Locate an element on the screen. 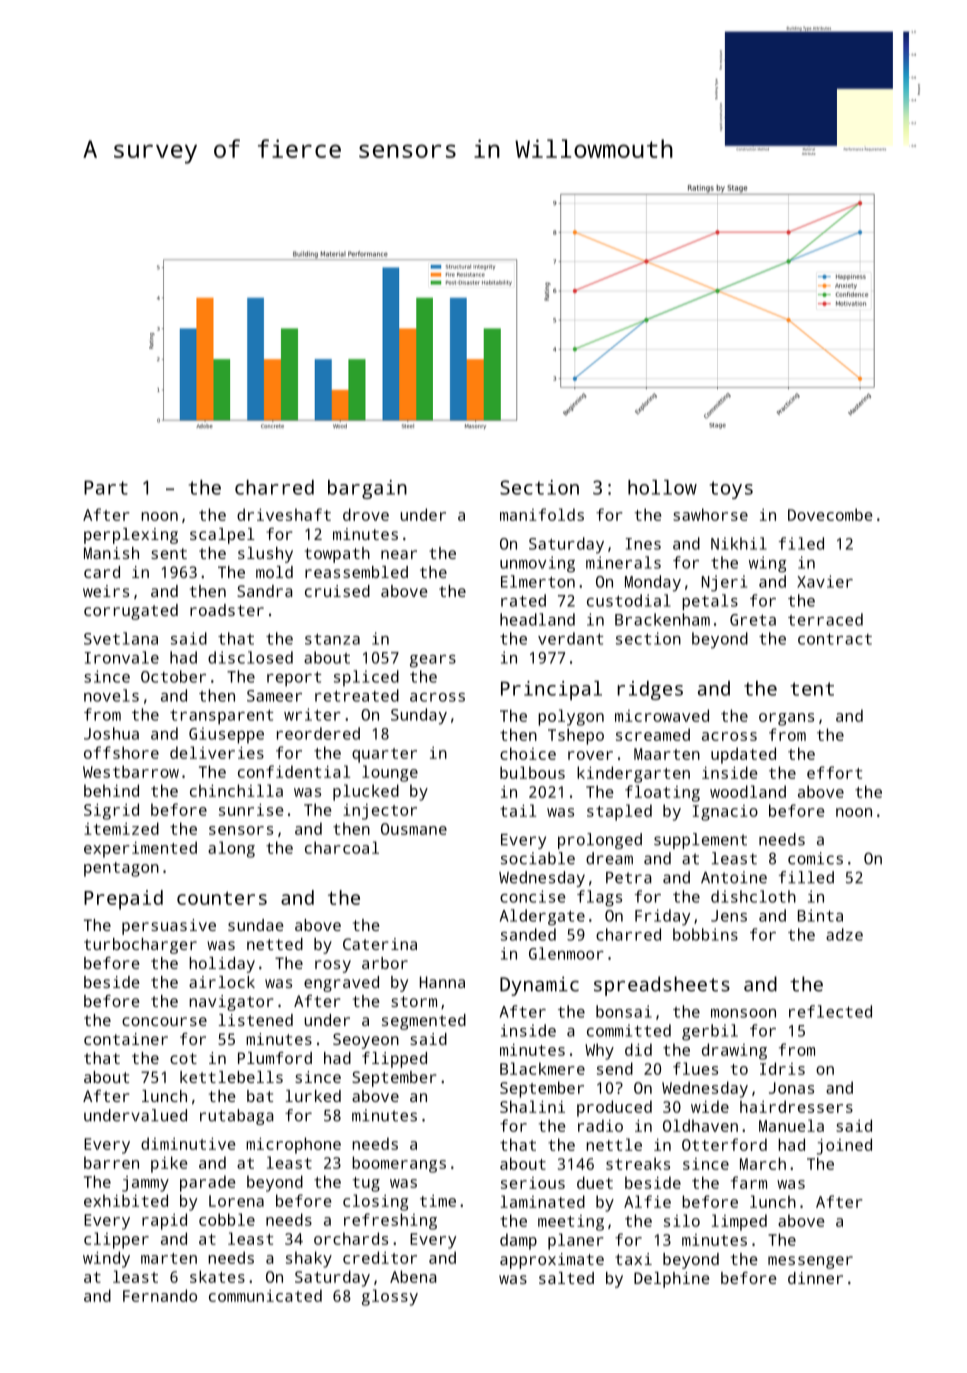  Dovecombe is located at coordinates (830, 514).
